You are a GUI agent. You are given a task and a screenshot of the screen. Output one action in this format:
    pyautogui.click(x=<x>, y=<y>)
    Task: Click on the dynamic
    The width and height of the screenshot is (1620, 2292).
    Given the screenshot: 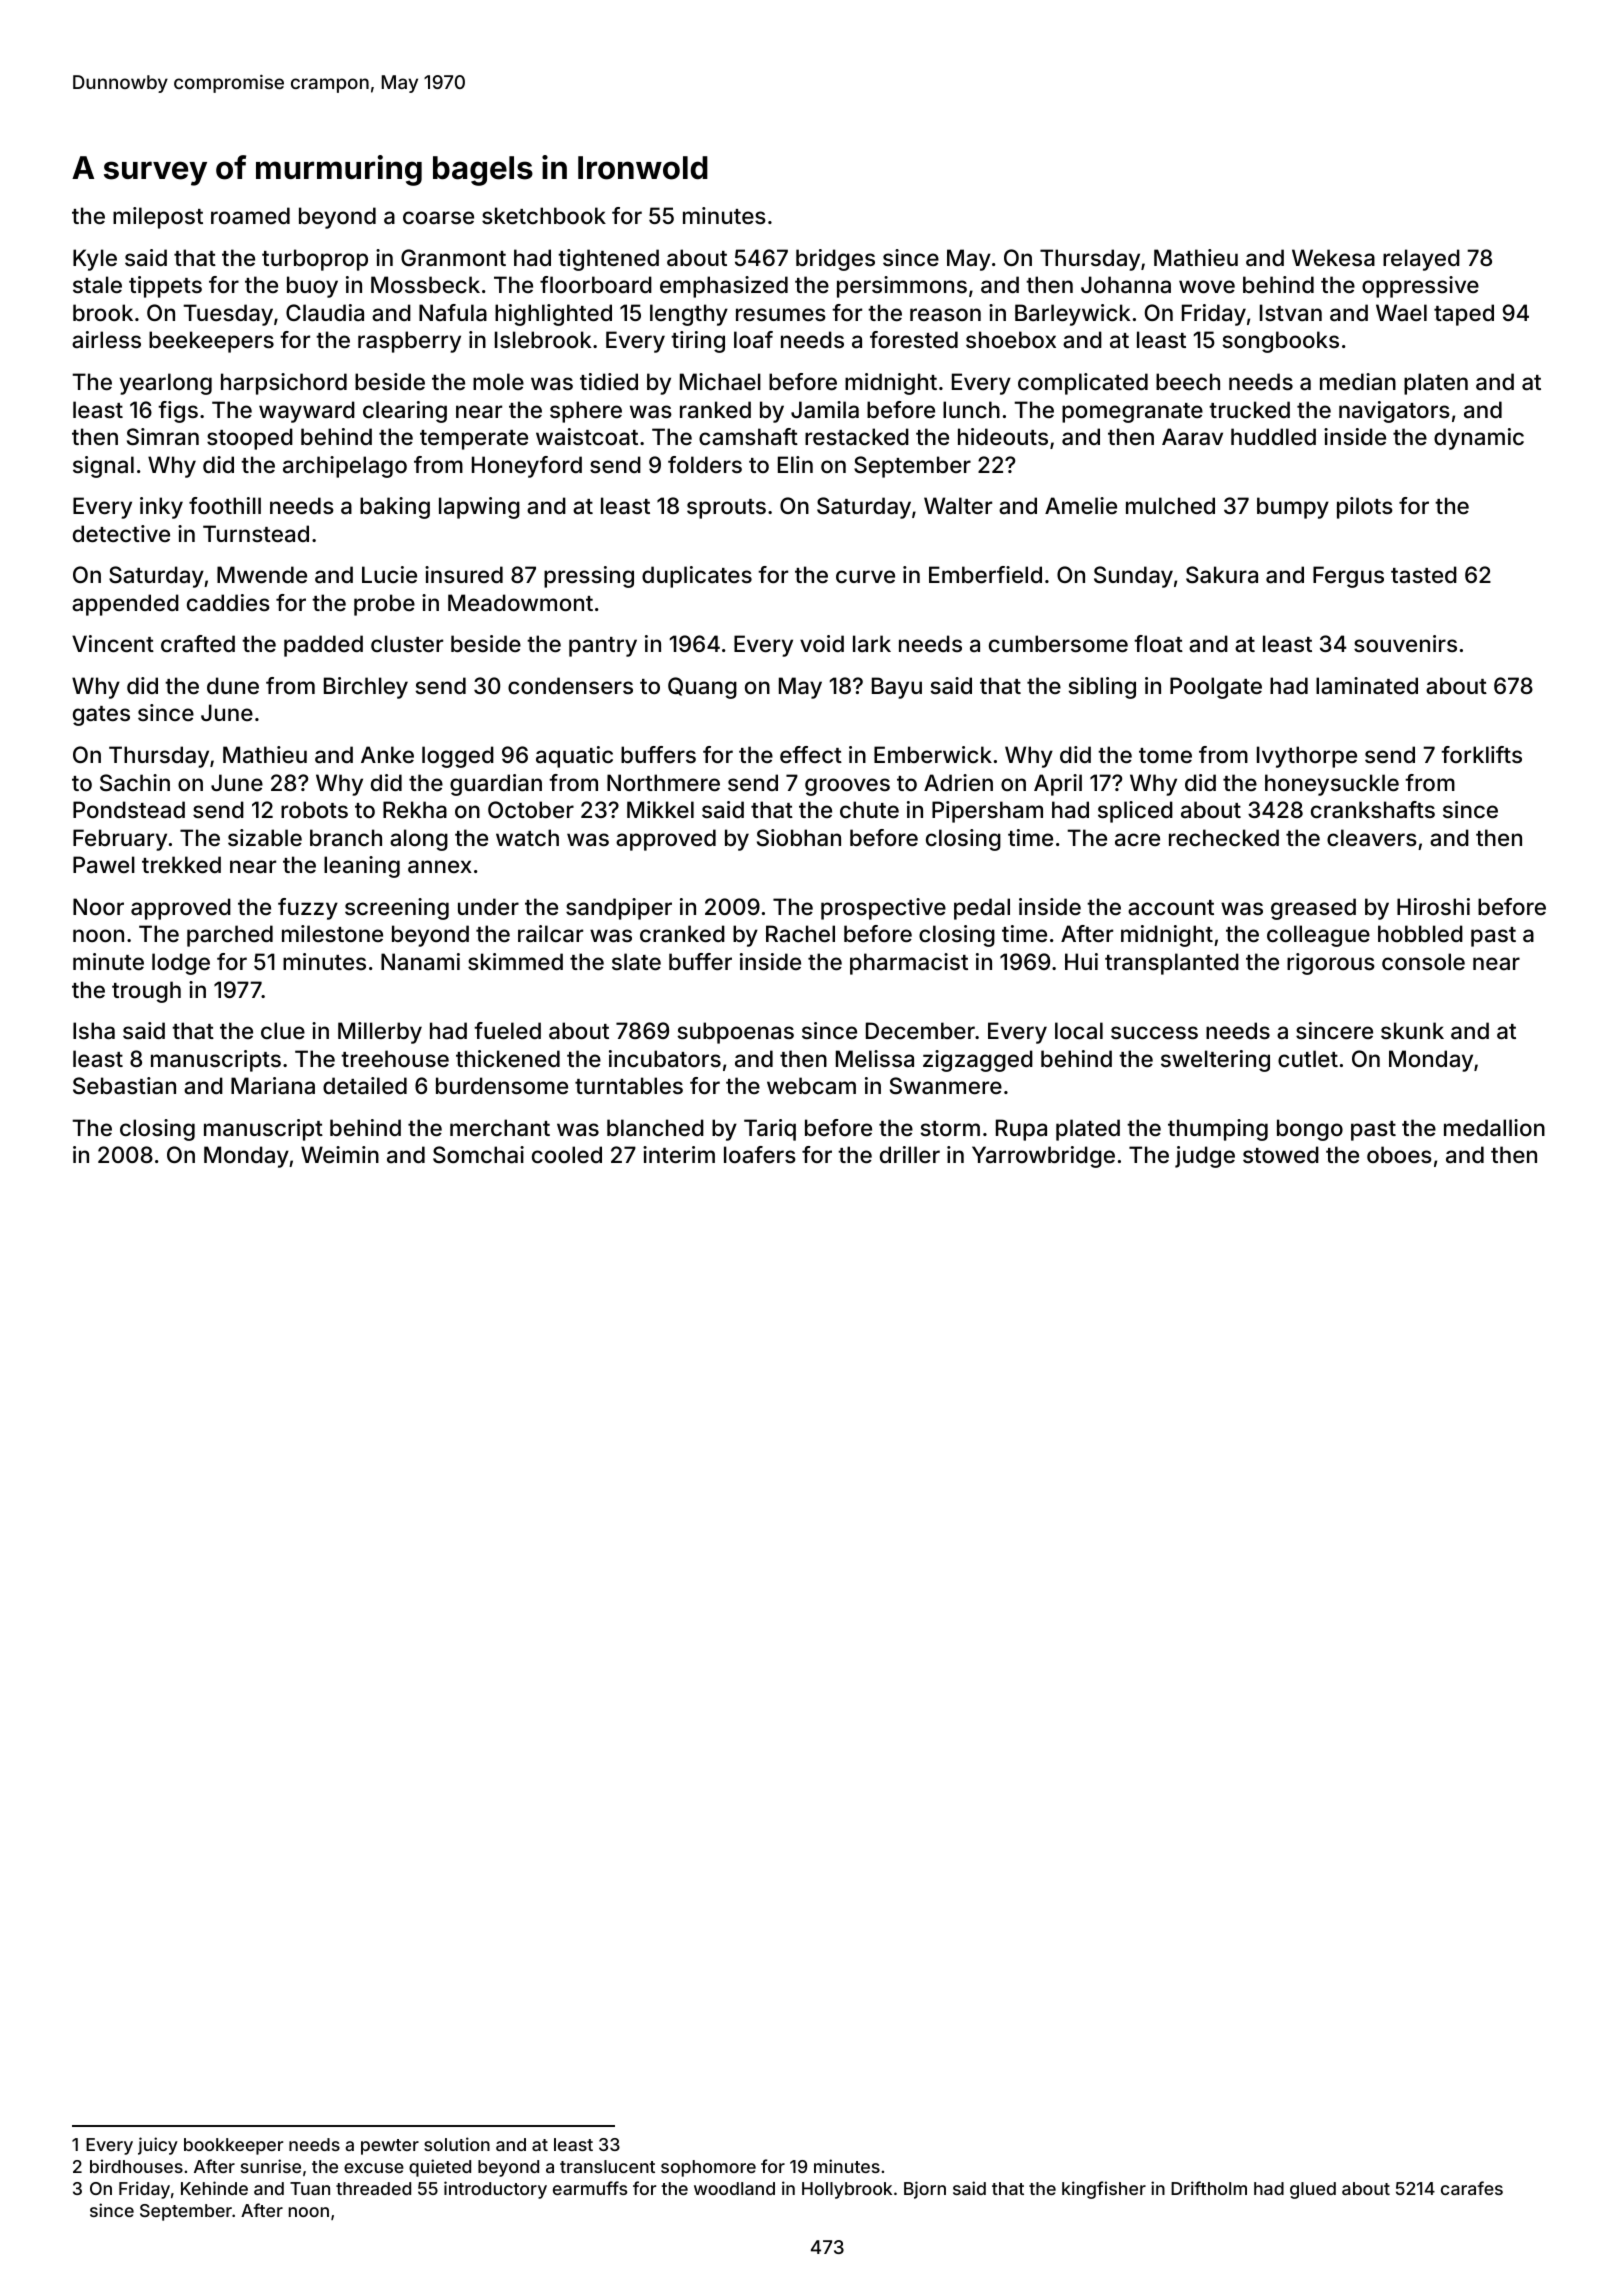 What is the action you would take?
    pyautogui.click(x=1479, y=439)
